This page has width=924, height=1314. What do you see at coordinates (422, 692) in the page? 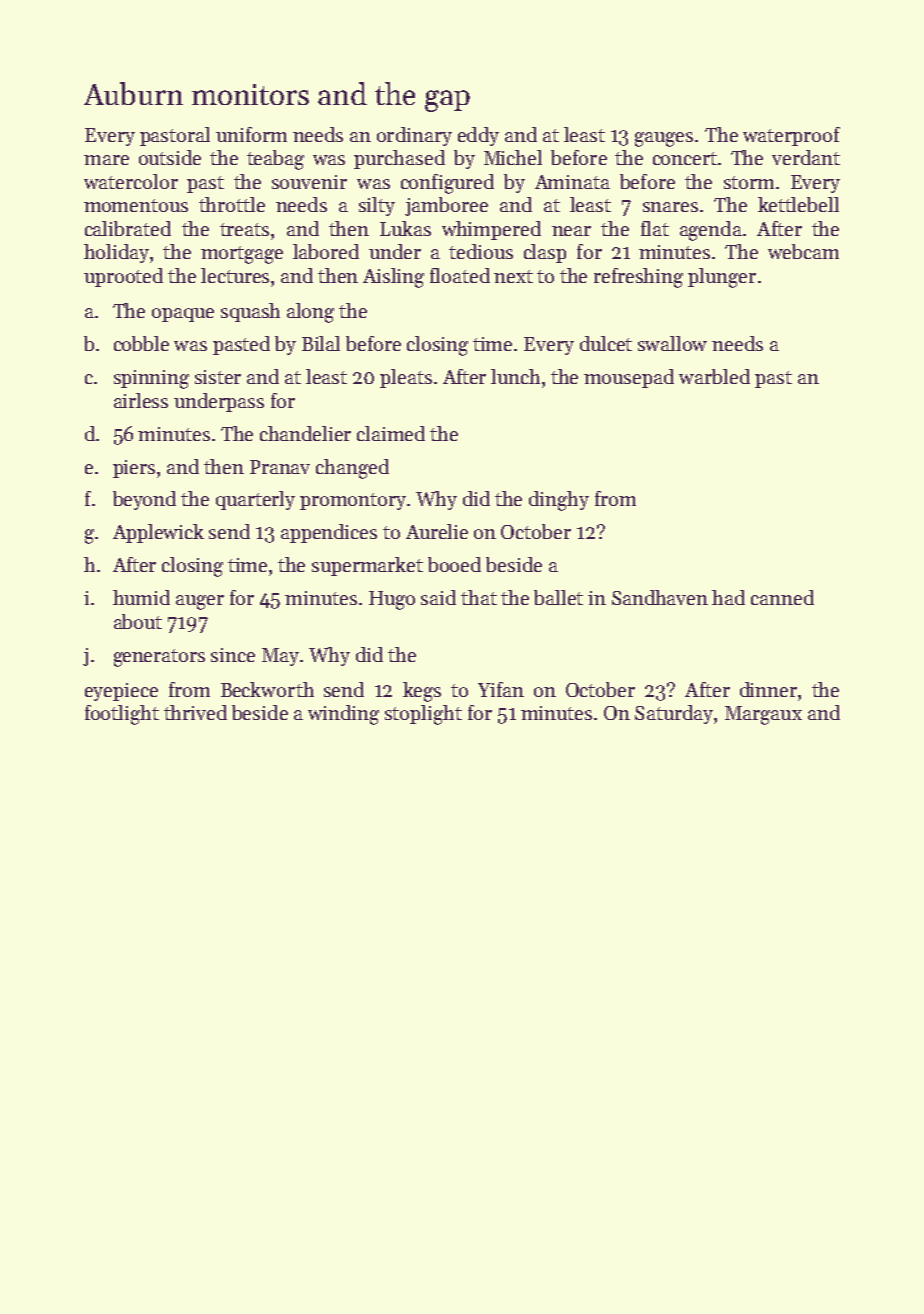
I see `kegs` at bounding box center [422, 692].
